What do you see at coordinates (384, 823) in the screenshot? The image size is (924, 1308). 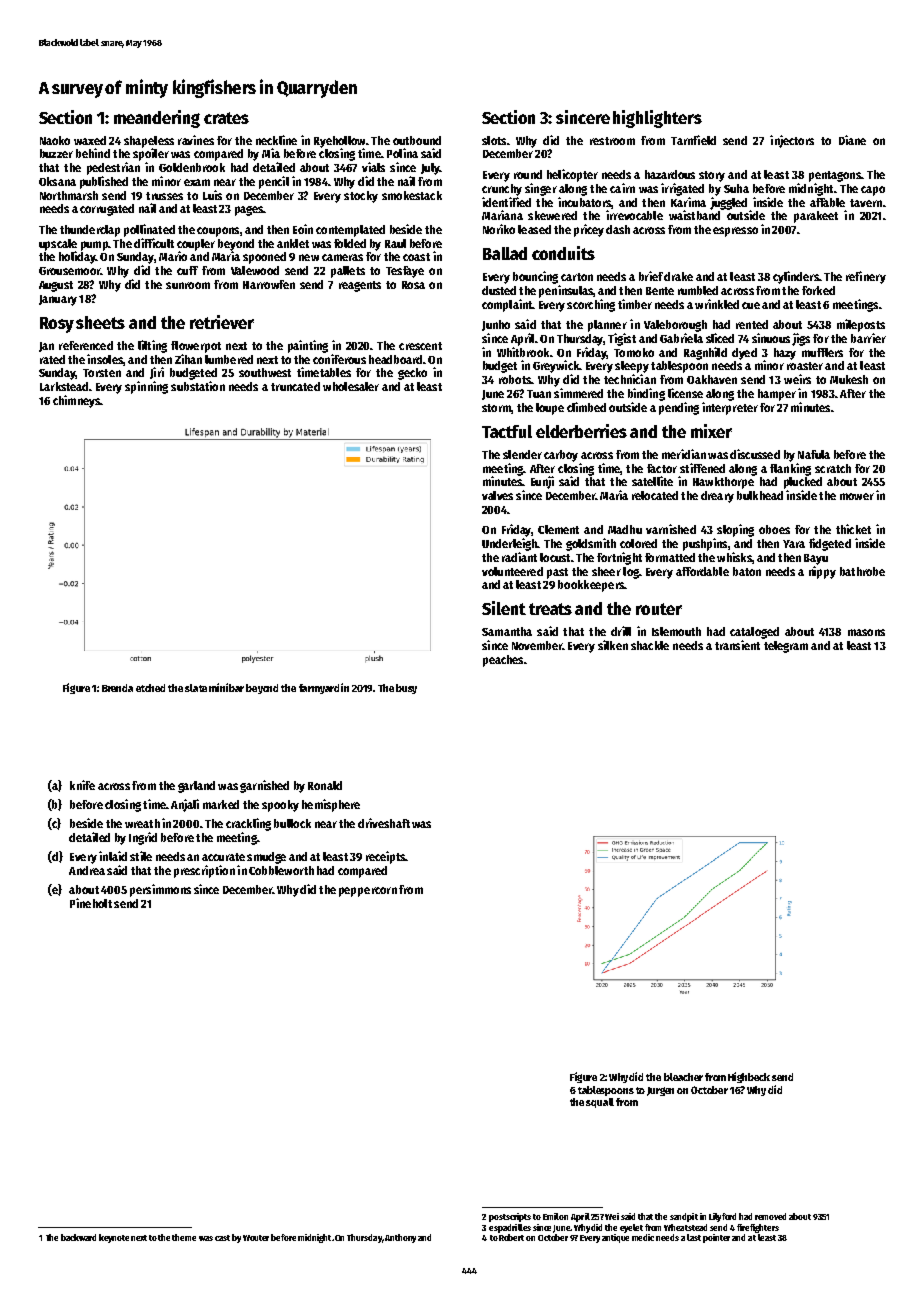 I see `driveshaft` at bounding box center [384, 823].
